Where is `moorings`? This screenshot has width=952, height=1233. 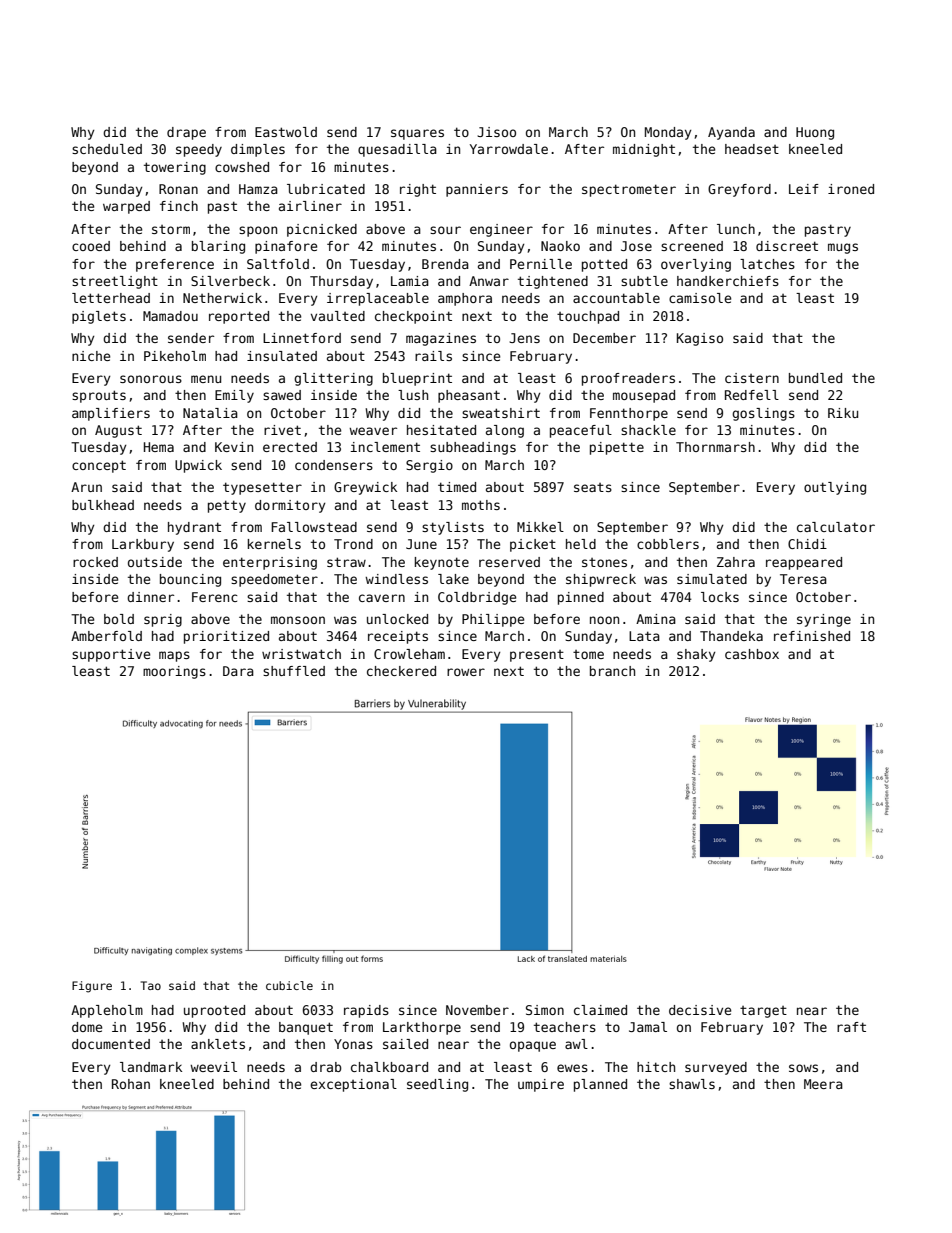 moorings is located at coordinates (174, 672).
